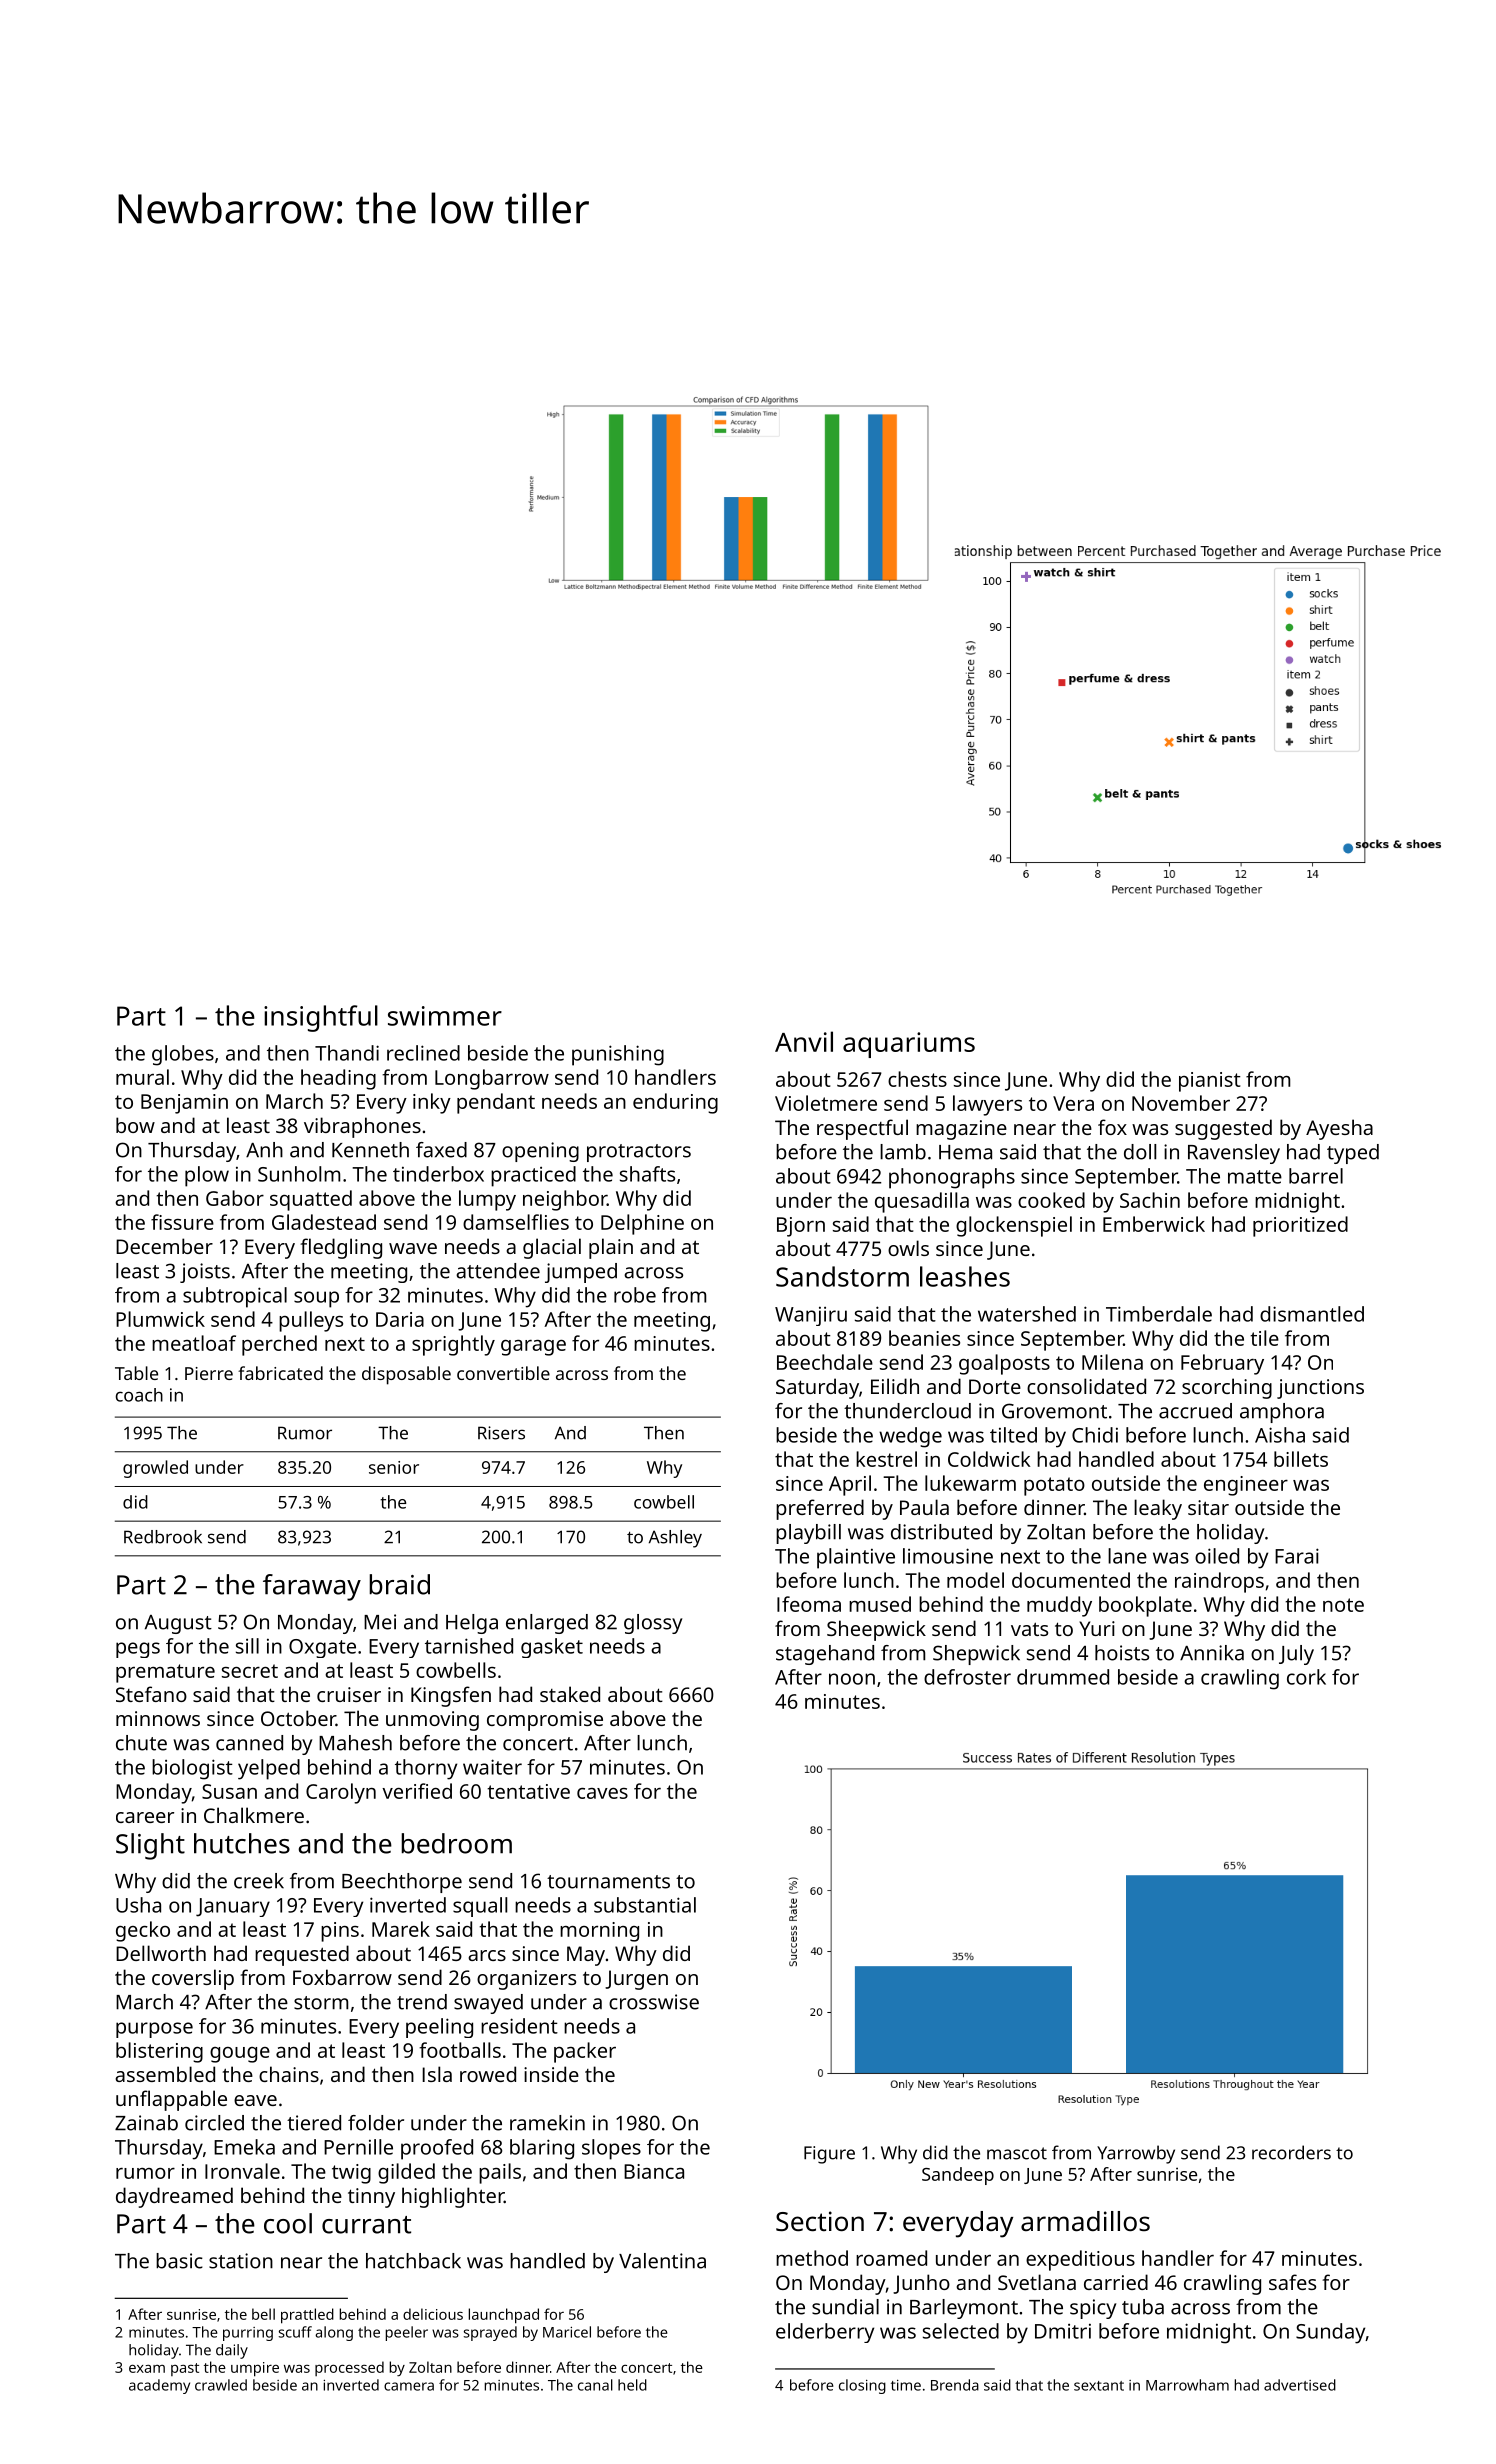  What do you see at coordinates (804, 1041) in the screenshot?
I see `Anvil` at bounding box center [804, 1041].
